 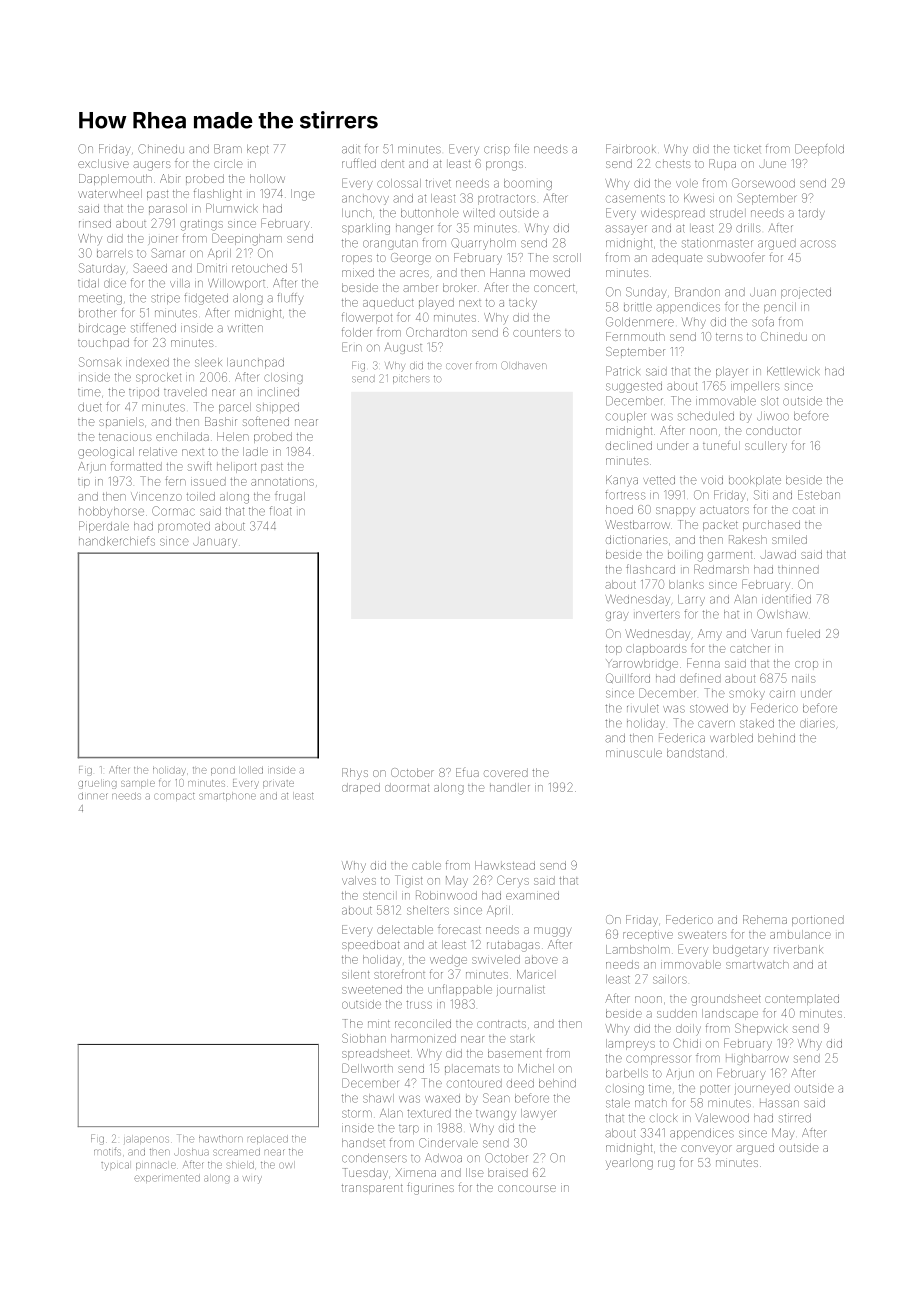 What do you see at coordinates (158, 451) in the screenshot?
I see `relative` at bounding box center [158, 451].
